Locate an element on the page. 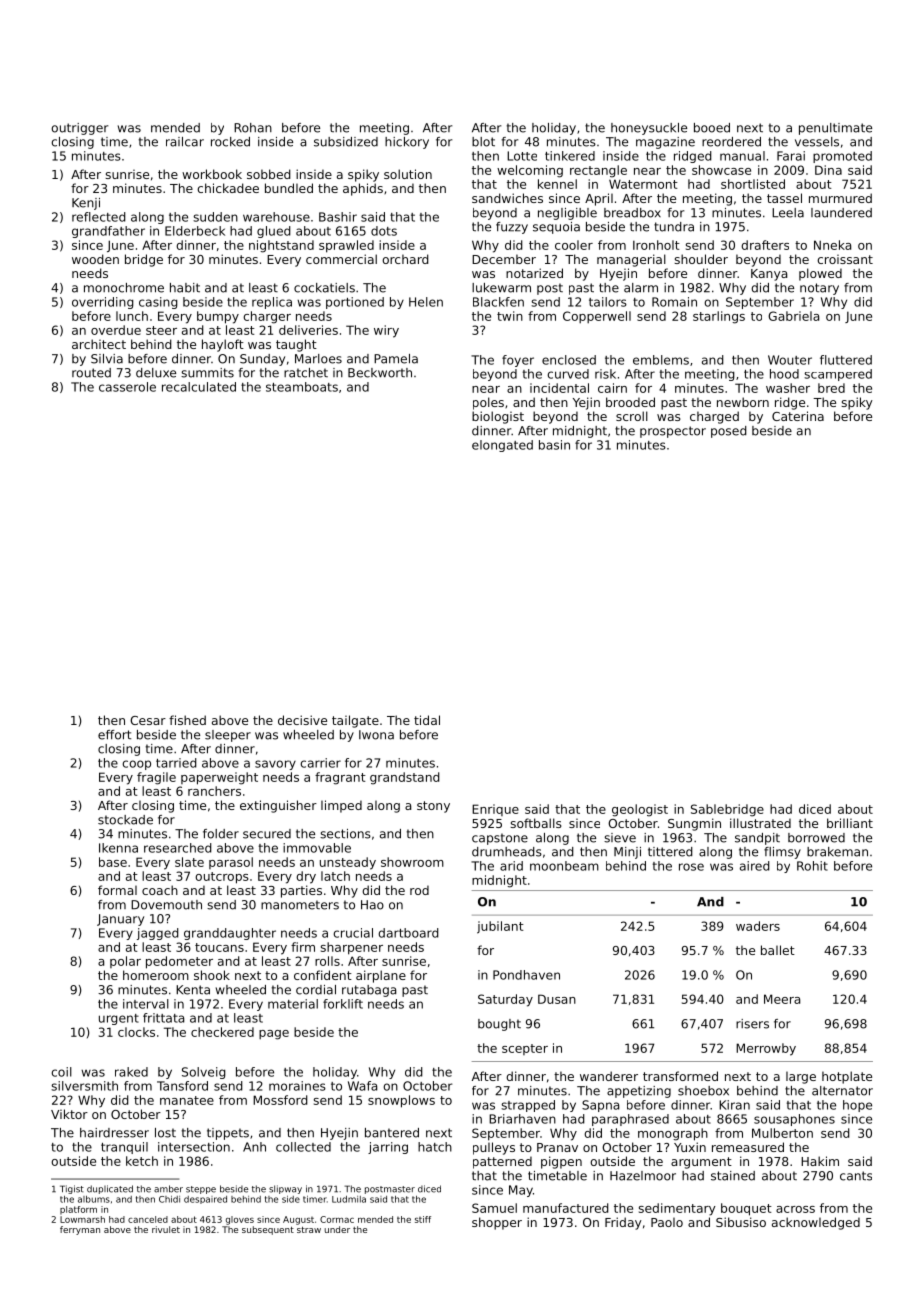 This page has height=1308, width=924. blot is located at coordinates (483, 142).
